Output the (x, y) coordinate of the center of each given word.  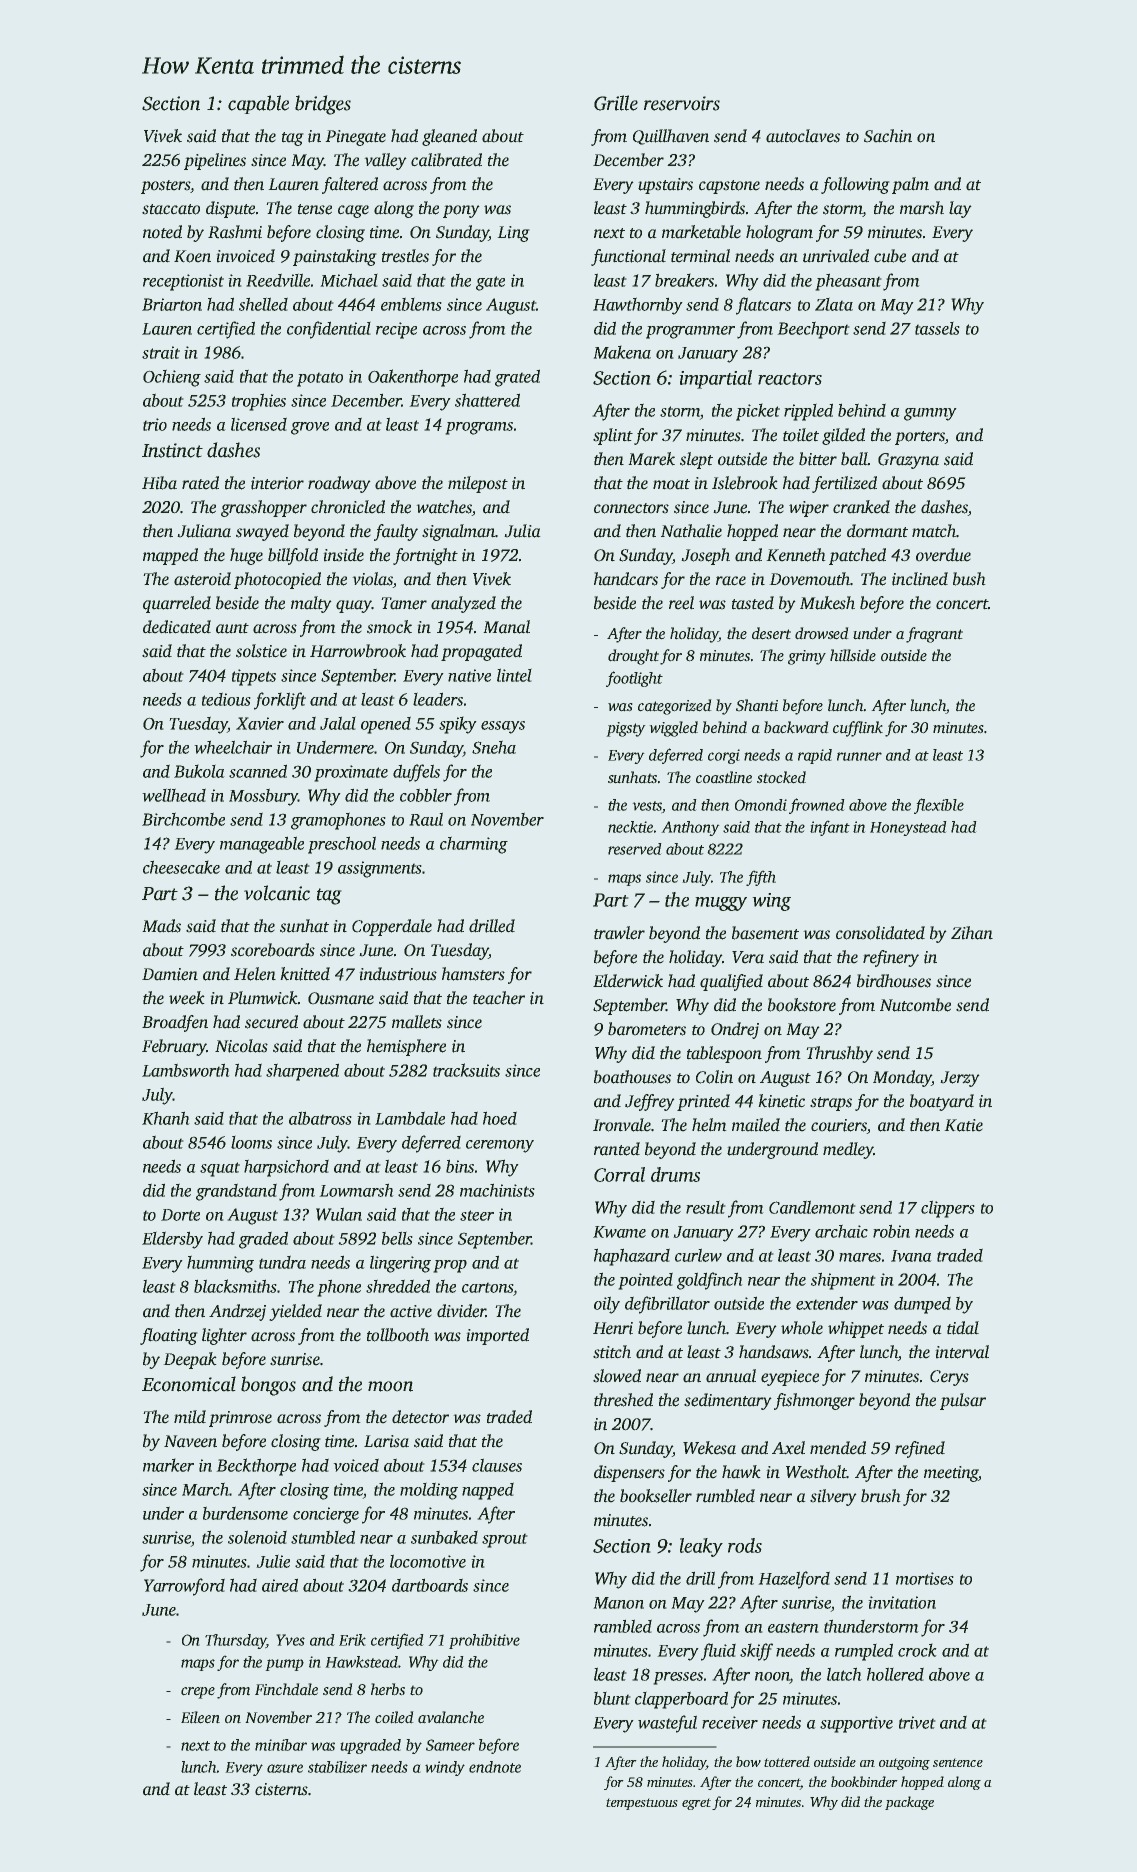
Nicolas (241, 1046)
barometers (647, 1029)
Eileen (200, 1717)
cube (890, 256)
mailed (756, 1125)
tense (315, 209)
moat (671, 484)
